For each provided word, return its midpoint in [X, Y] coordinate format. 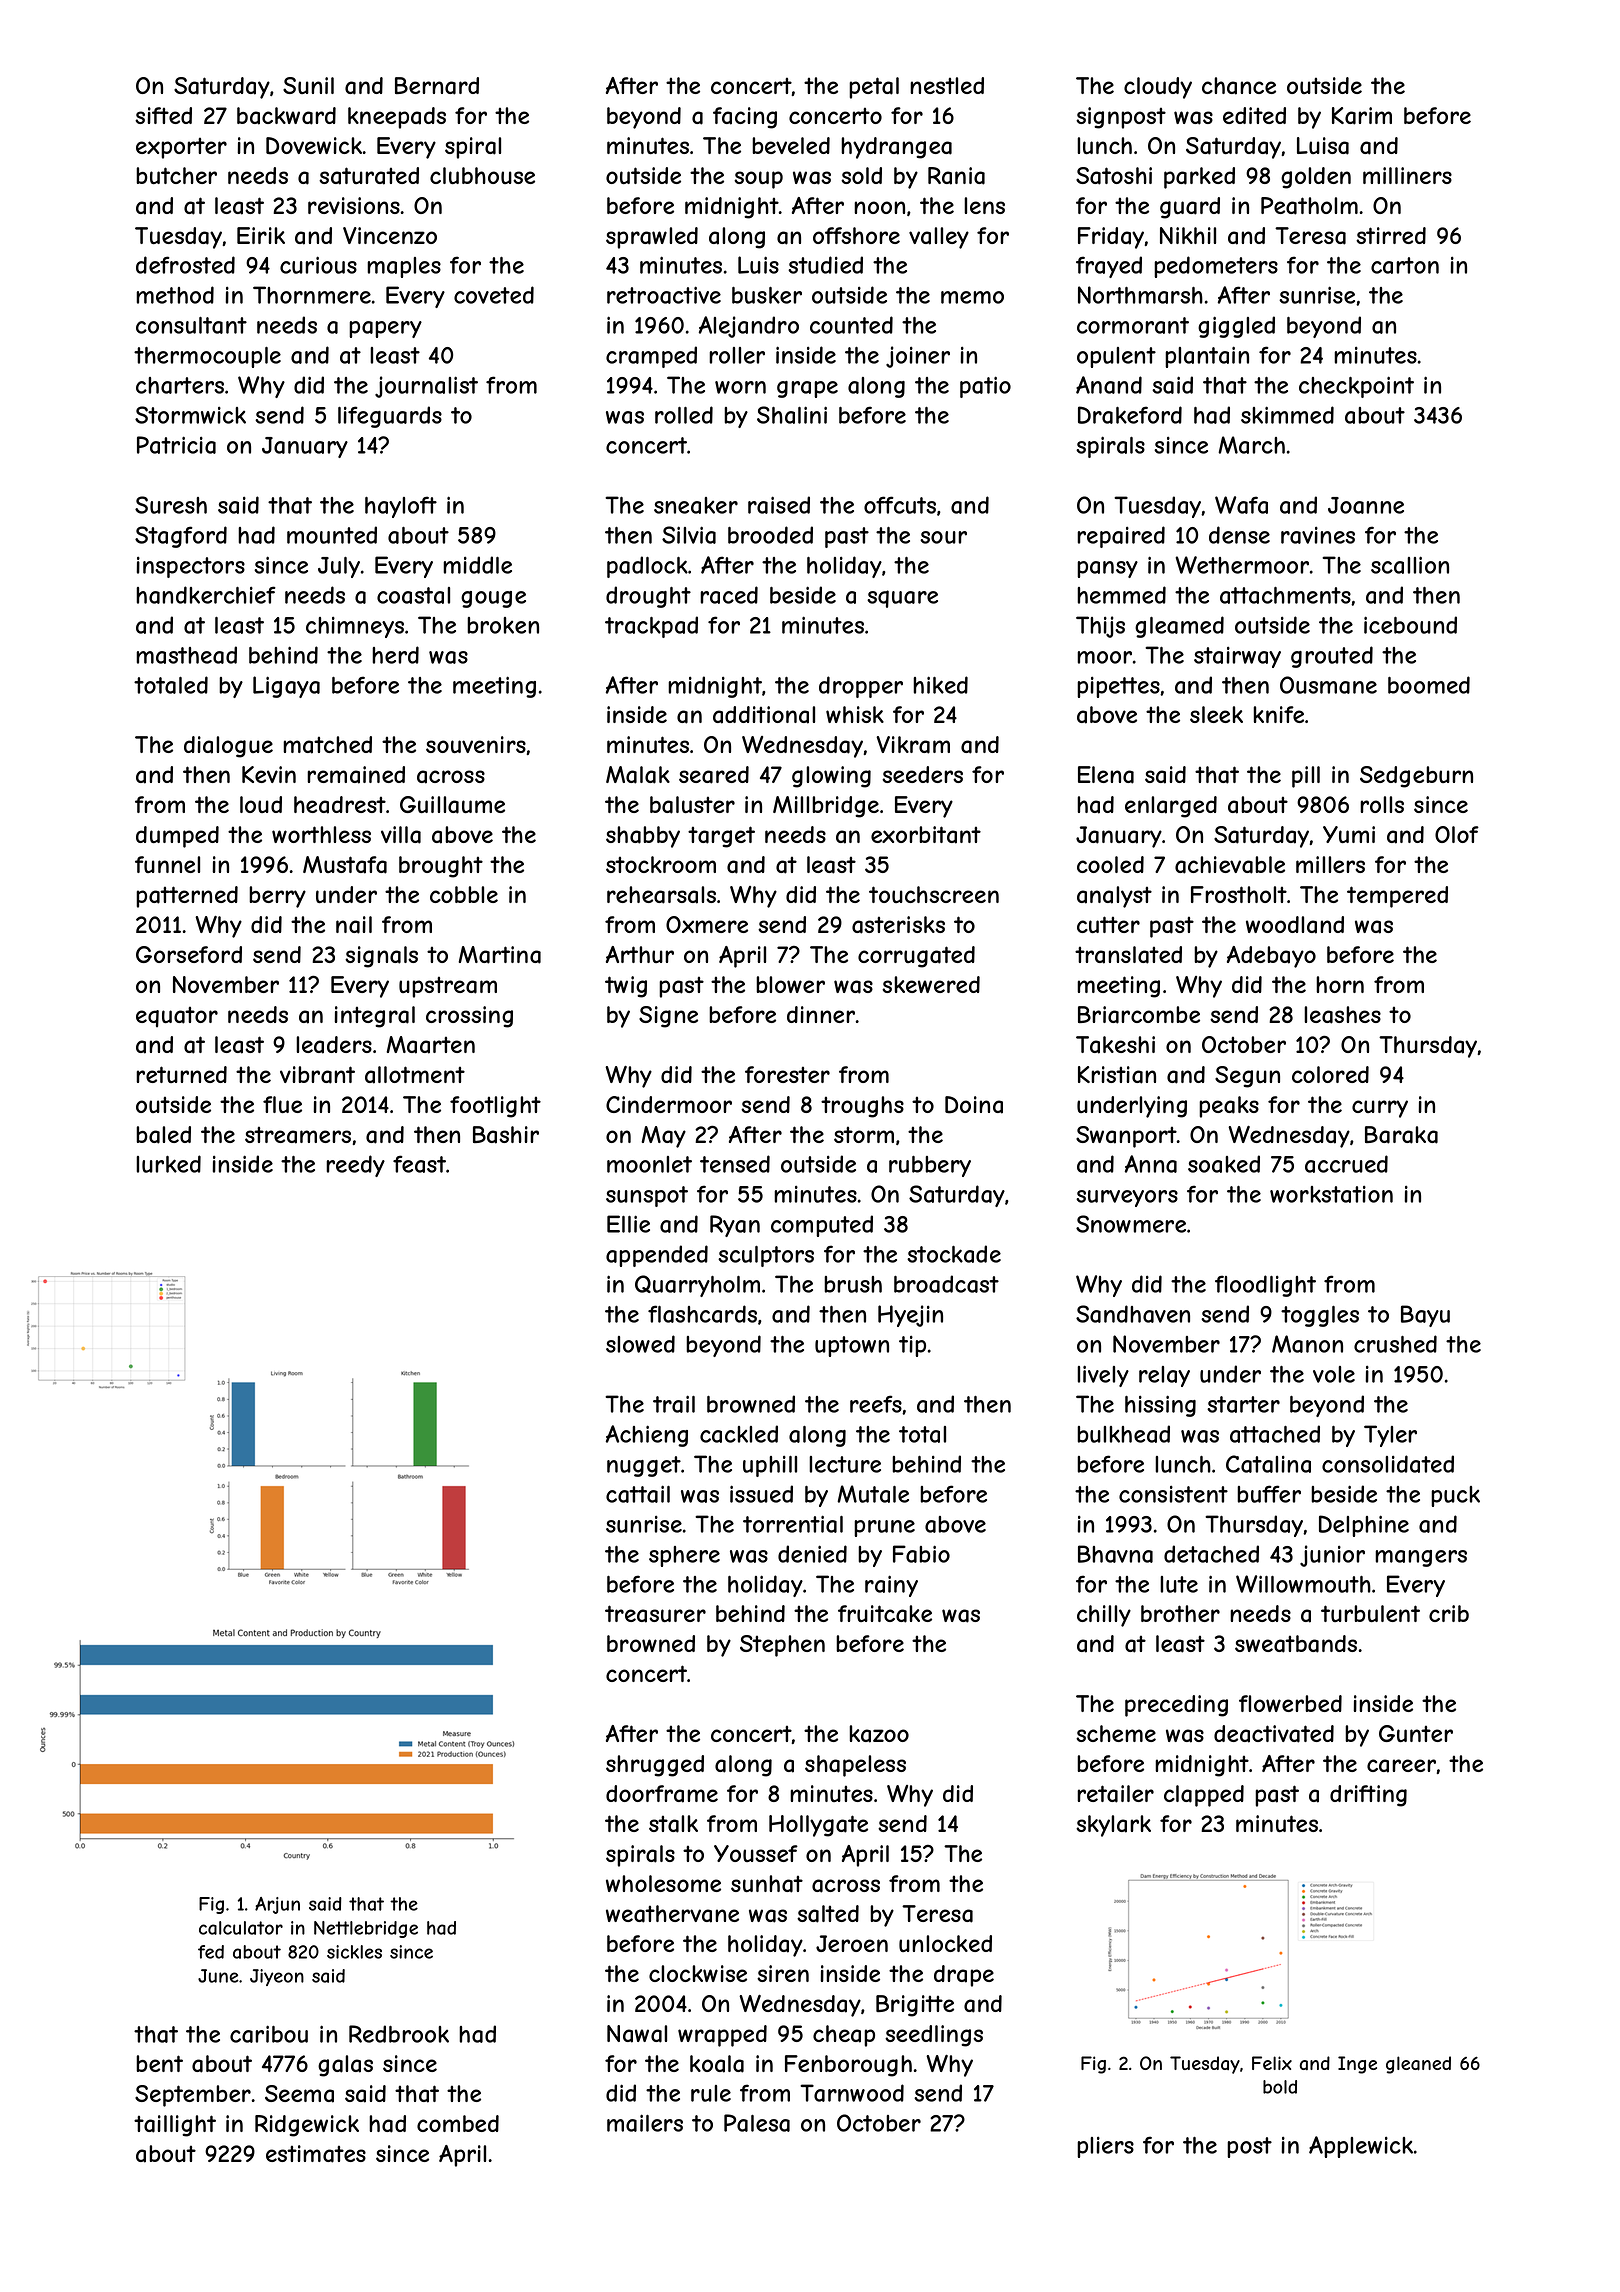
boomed [1429, 685]
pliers [1105, 2147]
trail [674, 1404]
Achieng [647, 1436]
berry [277, 897]
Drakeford [1130, 415]
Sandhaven [1133, 1314]
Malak [638, 775]
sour [943, 537]
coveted [494, 295]
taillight [175, 2126]
